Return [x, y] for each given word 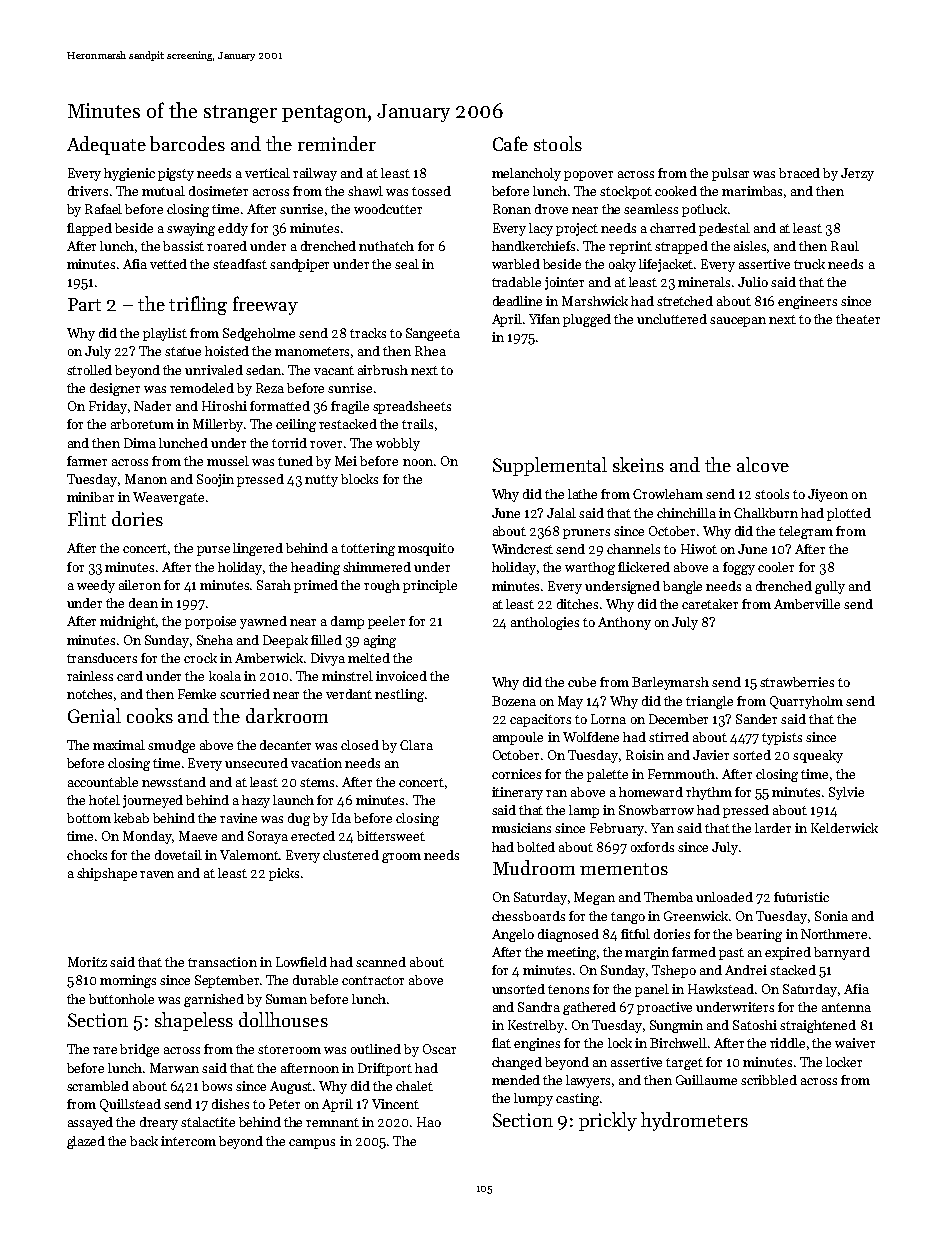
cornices [516, 774]
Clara [416, 745]
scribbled [769, 1080]
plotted [849, 514]
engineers [807, 302]
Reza [270, 388]
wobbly [398, 444]
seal [407, 264]
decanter [285, 745]
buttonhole [121, 999]
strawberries [797, 682]
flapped [89, 229]
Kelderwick [844, 828]
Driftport [385, 1069]
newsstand [174, 782]
